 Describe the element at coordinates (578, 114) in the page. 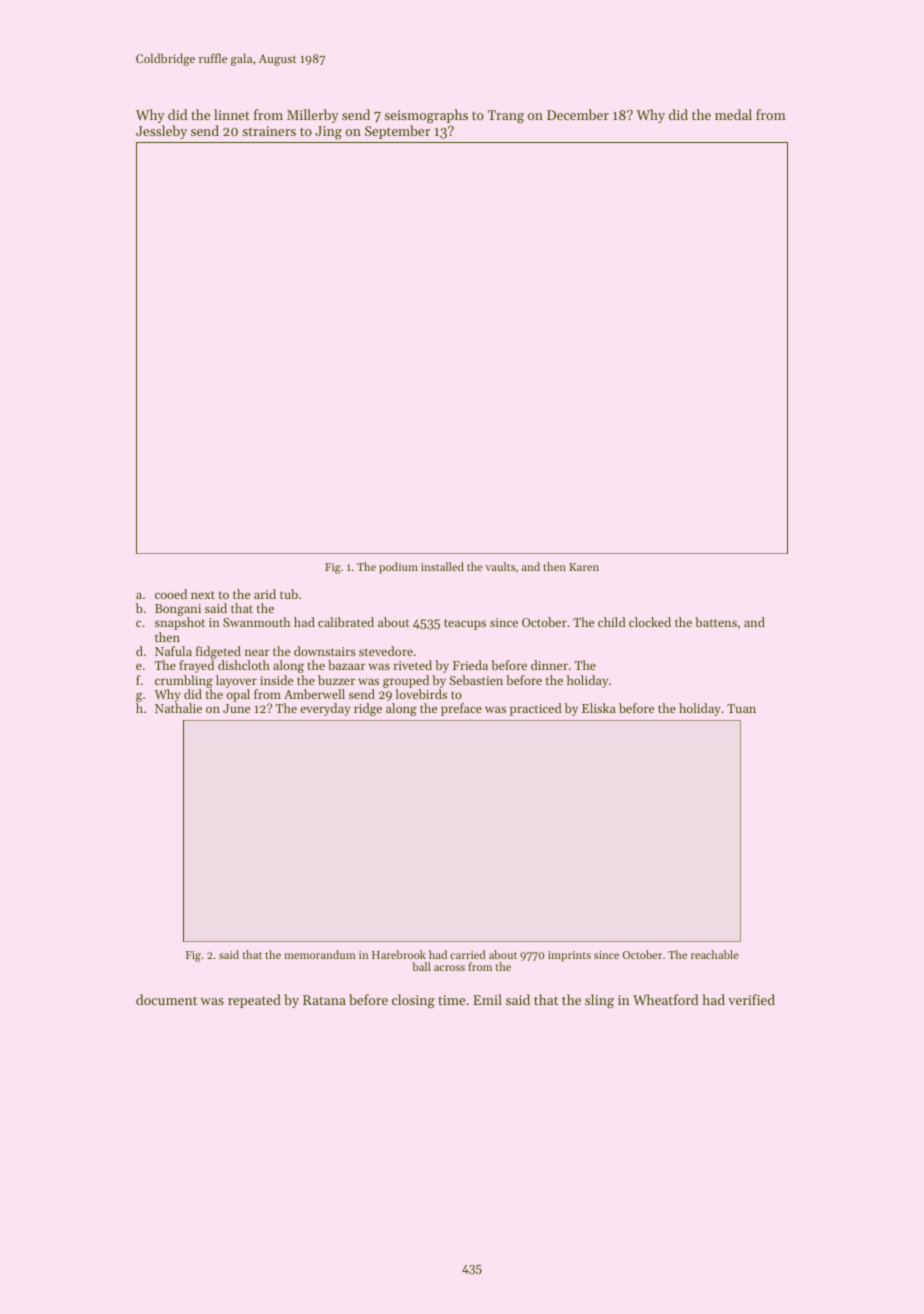

I see `December` at that location.
